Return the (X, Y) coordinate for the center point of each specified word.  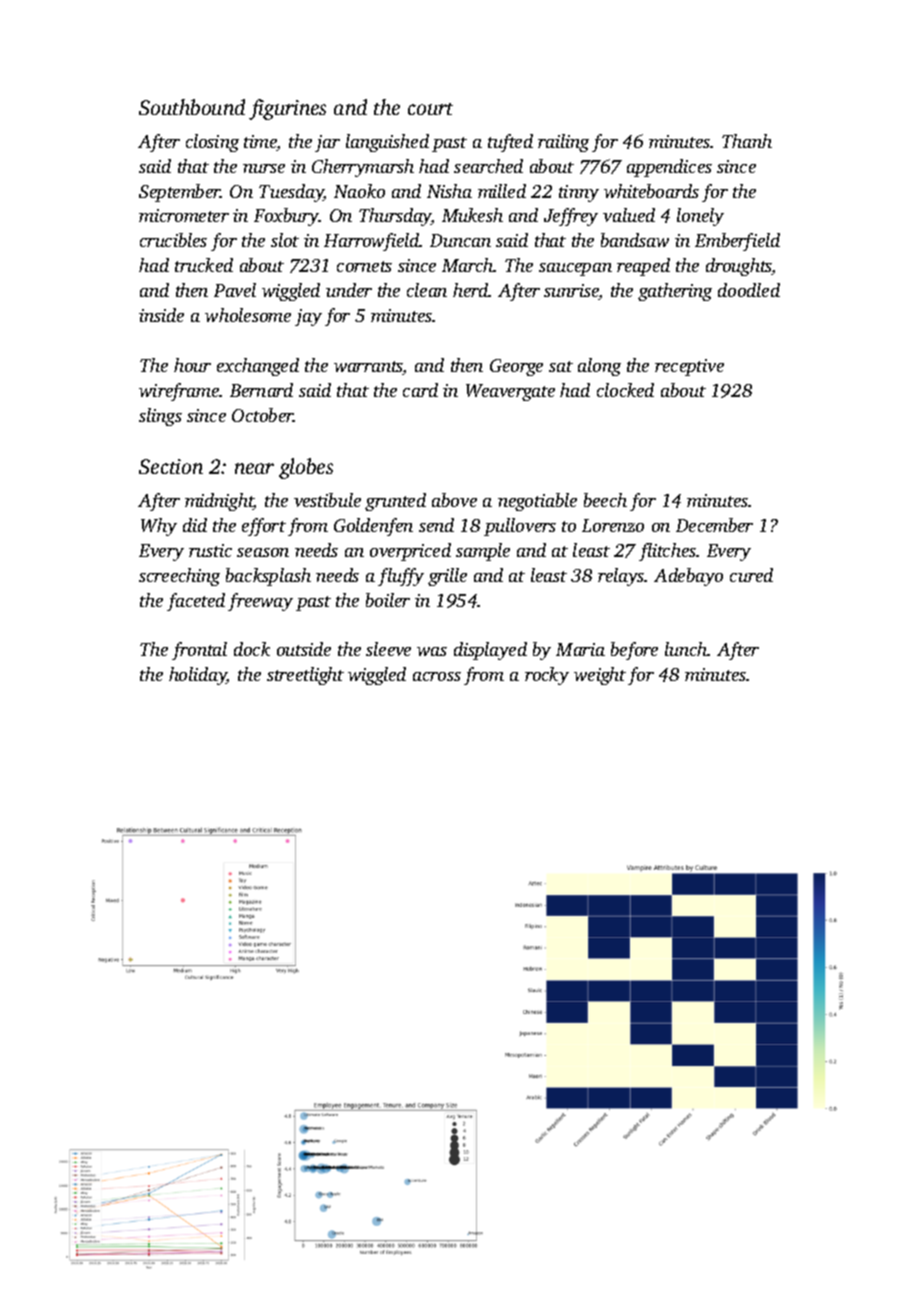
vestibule (327, 500)
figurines (287, 109)
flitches (667, 552)
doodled (749, 290)
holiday (198, 676)
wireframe (179, 392)
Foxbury (286, 217)
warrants (368, 368)
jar (327, 143)
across (437, 676)
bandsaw (635, 240)
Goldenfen (373, 527)
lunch (686, 649)
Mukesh (472, 215)
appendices (669, 168)
